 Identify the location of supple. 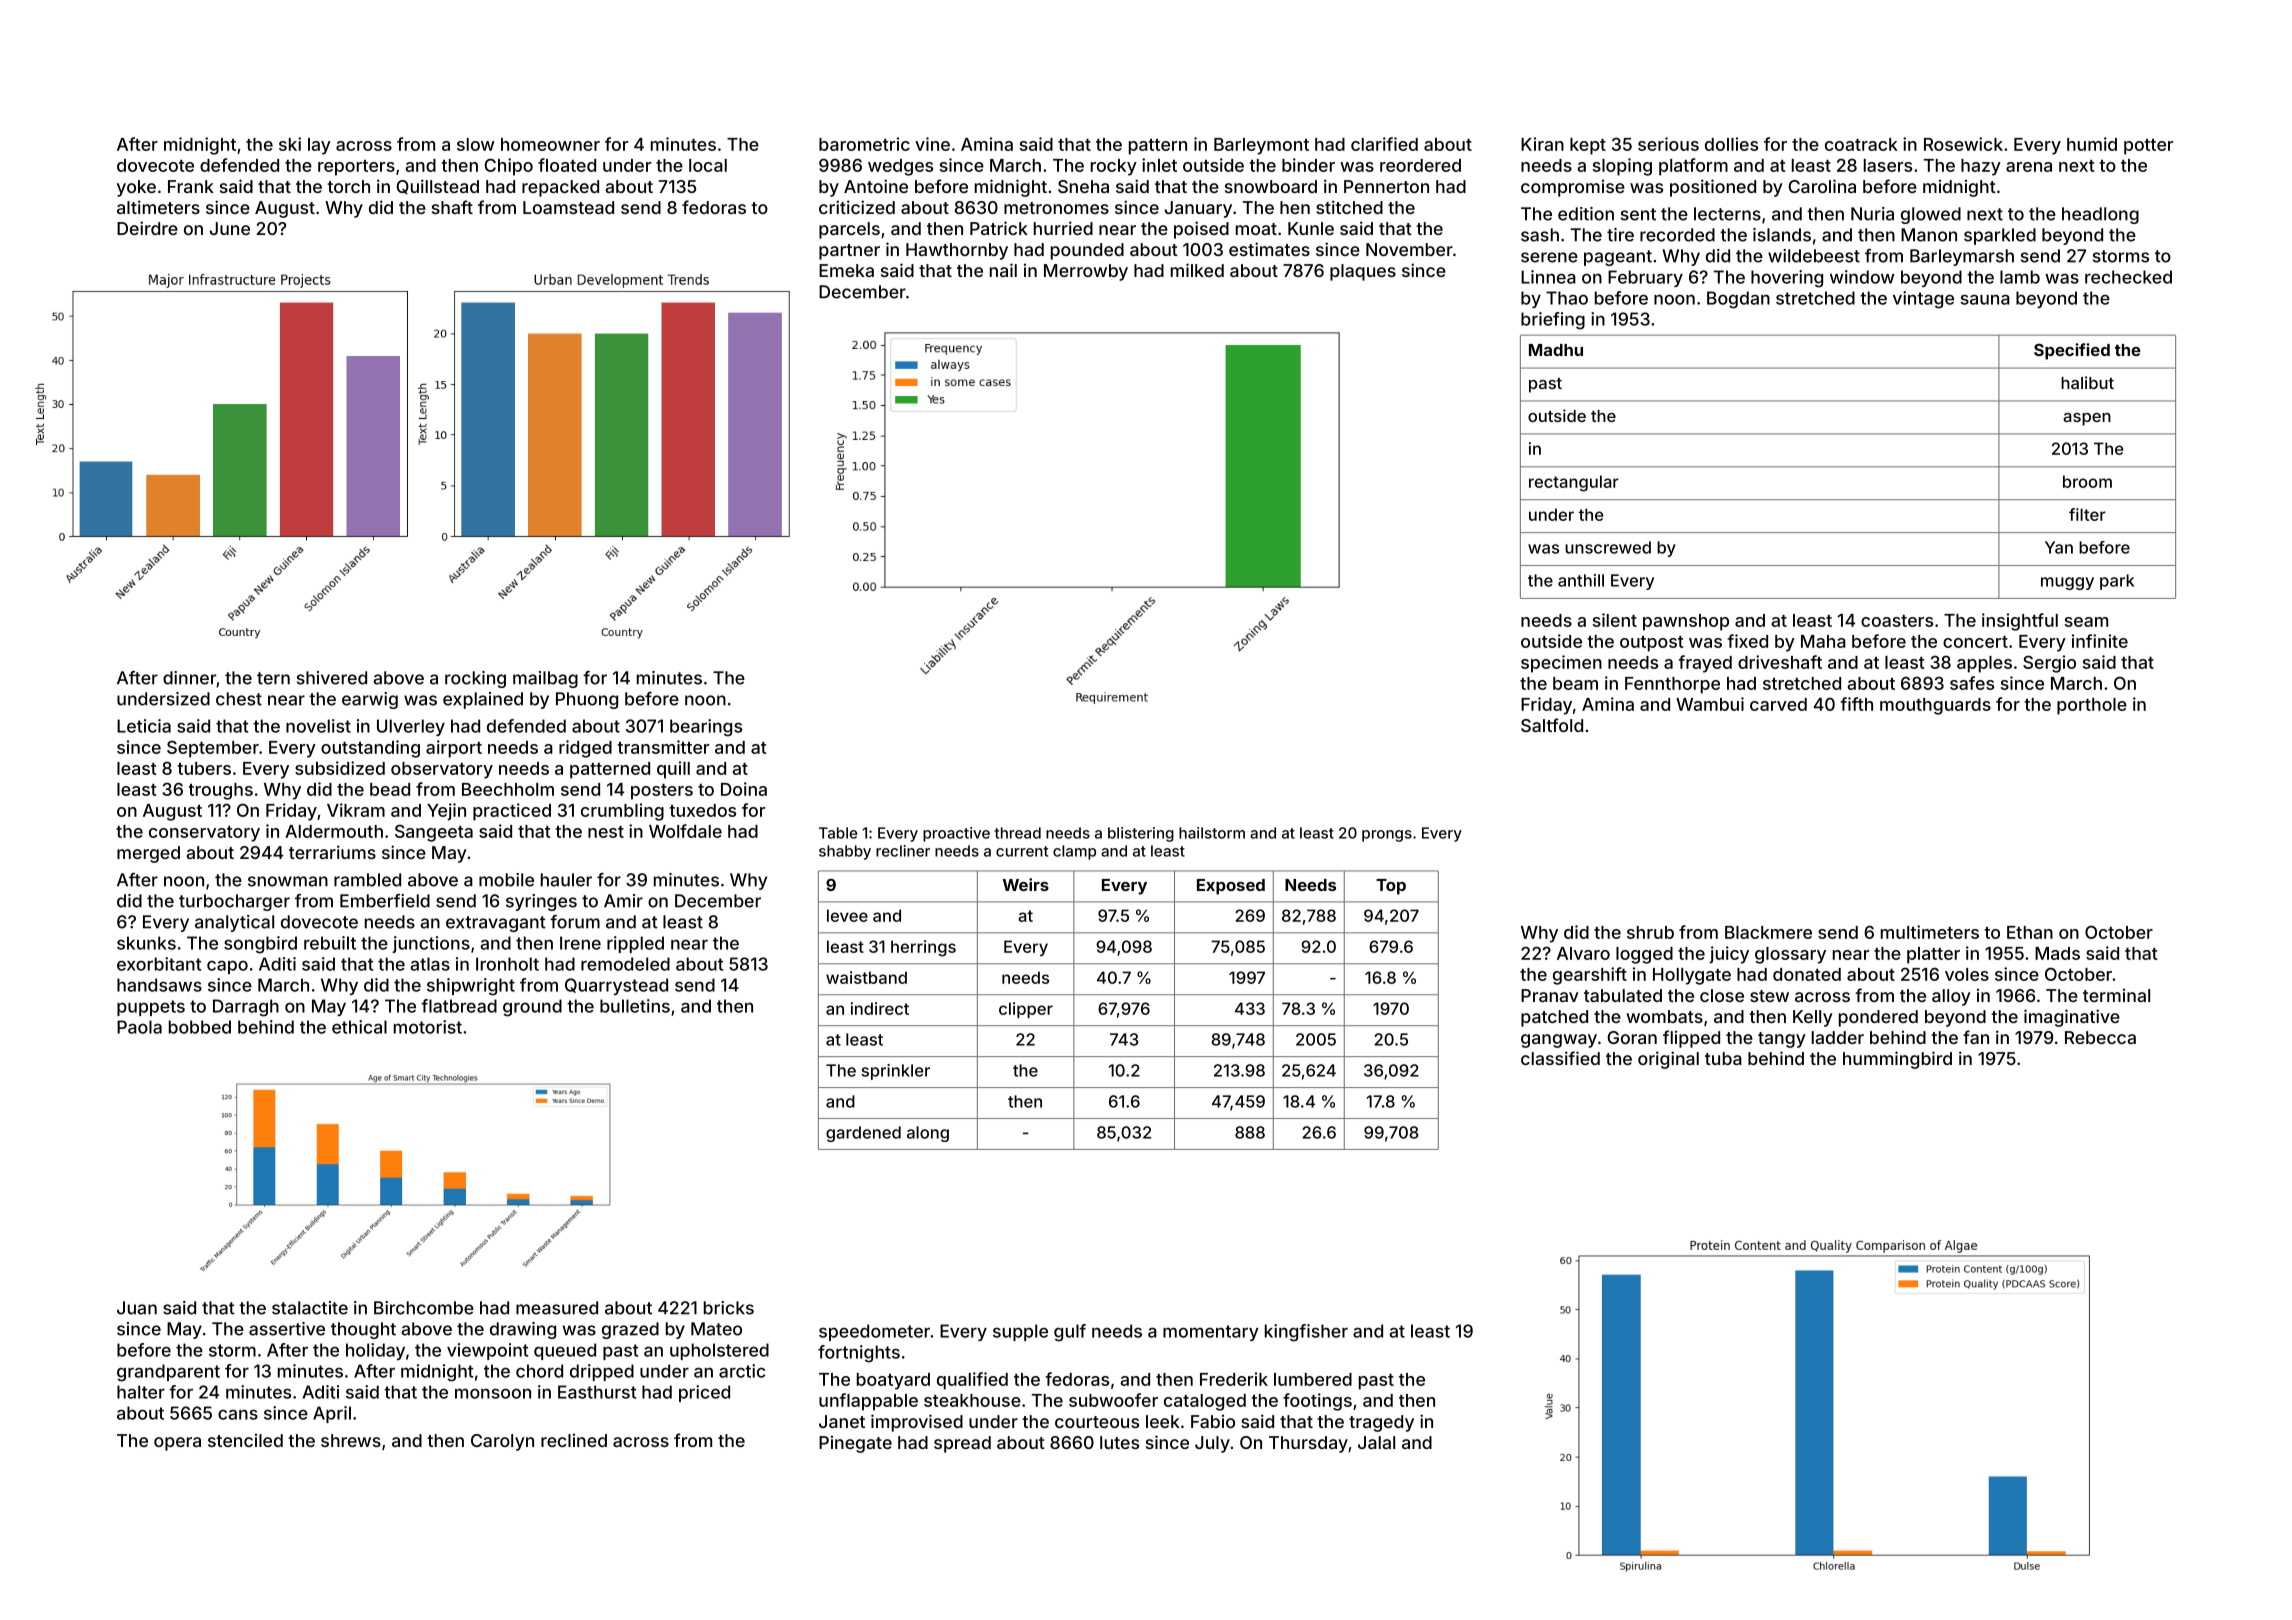
(1020, 1332).
